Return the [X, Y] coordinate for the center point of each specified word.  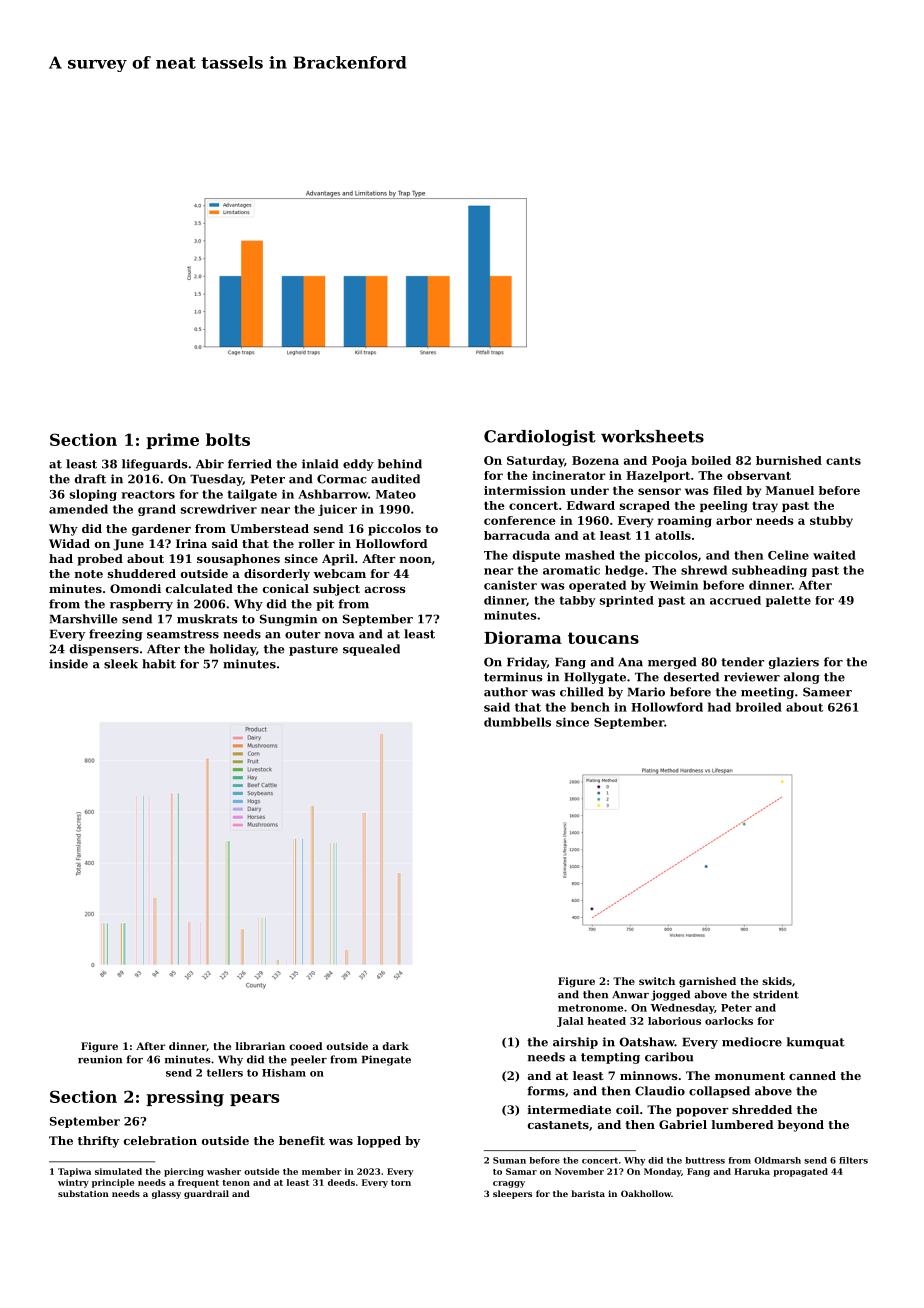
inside [68, 664]
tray [765, 507]
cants [843, 461]
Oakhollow [646, 1193]
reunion [100, 1059]
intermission [525, 490]
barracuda [517, 535]
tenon [236, 1183]
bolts [228, 439]
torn [401, 1183]
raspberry [141, 605]
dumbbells [517, 722]
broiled [759, 707]
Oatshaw [647, 1042]
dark [395, 1046]
